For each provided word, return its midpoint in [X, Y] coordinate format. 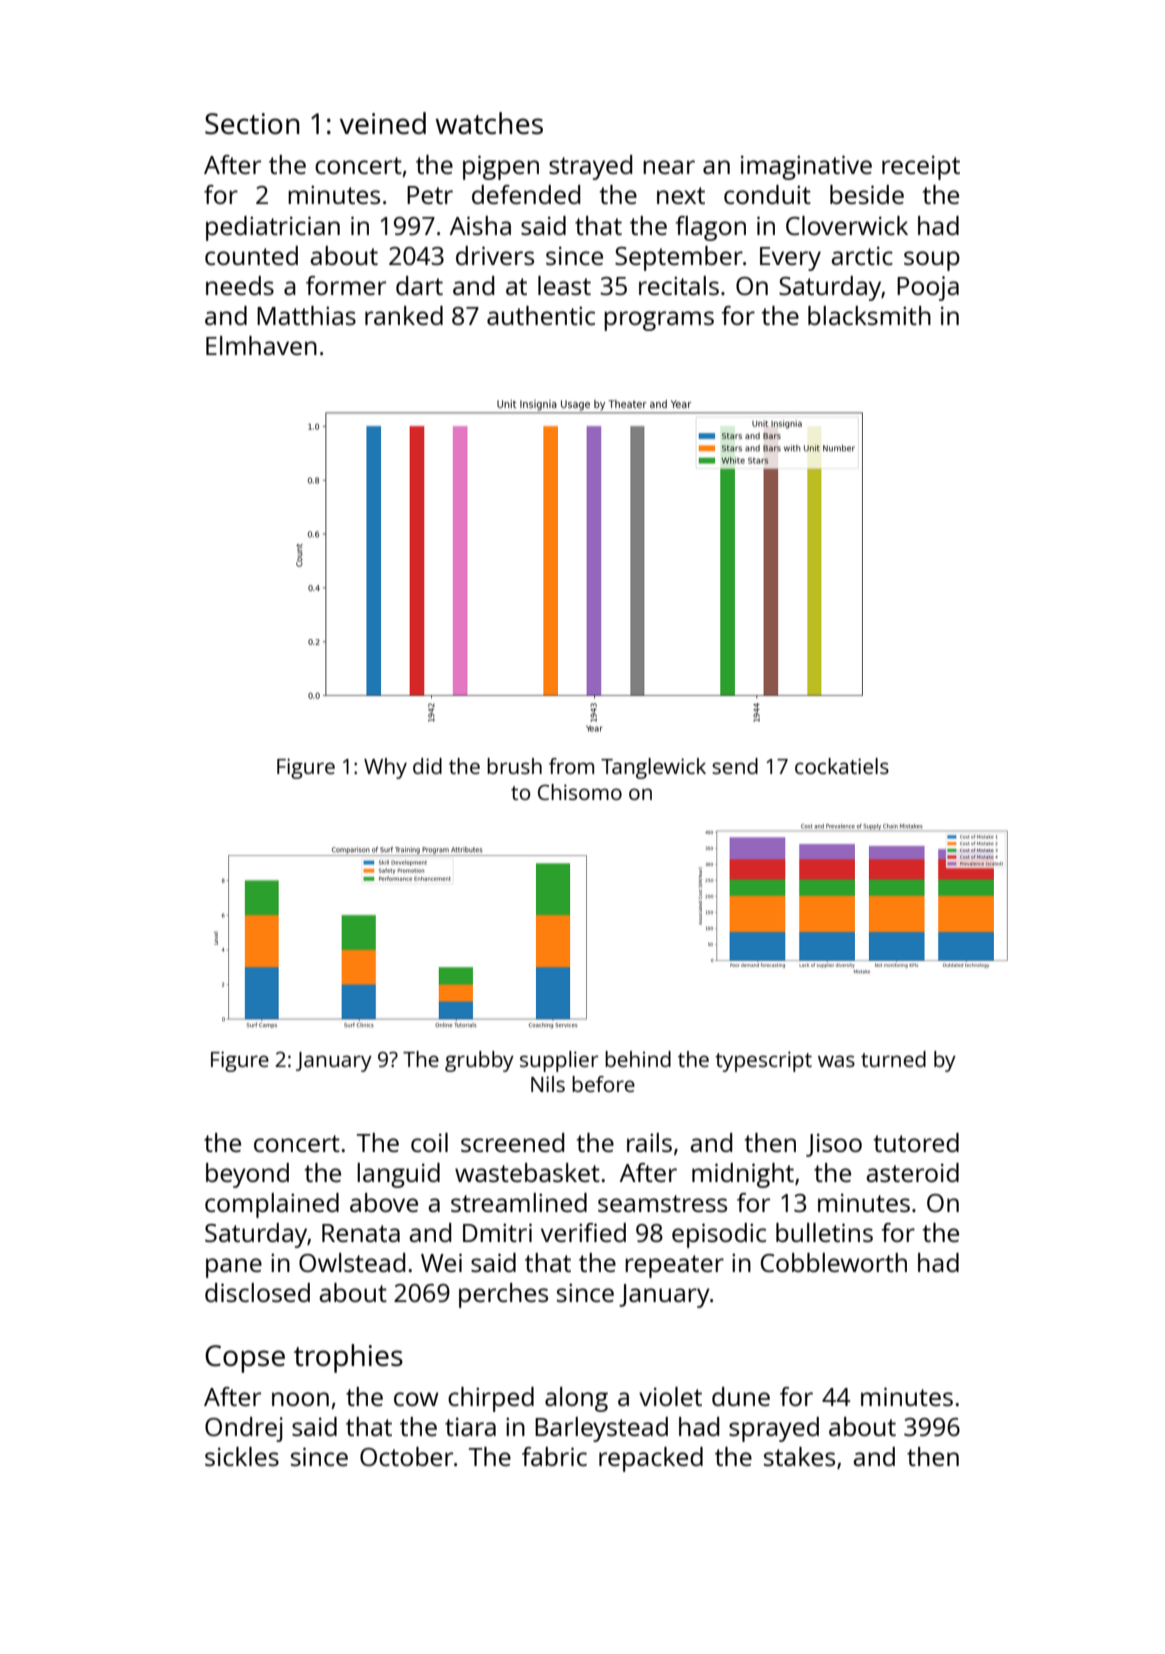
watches [489, 123]
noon [300, 1399]
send [735, 766]
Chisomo [580, 792]
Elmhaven [261, 345]
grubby [479, 1061]
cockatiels [842, 766]
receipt [921, 167]
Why [385, 768]
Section [252, 123]
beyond [247, 1175]
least [564, 285]
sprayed [774, 1429]
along [576, 1399]
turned [893, 1059]
